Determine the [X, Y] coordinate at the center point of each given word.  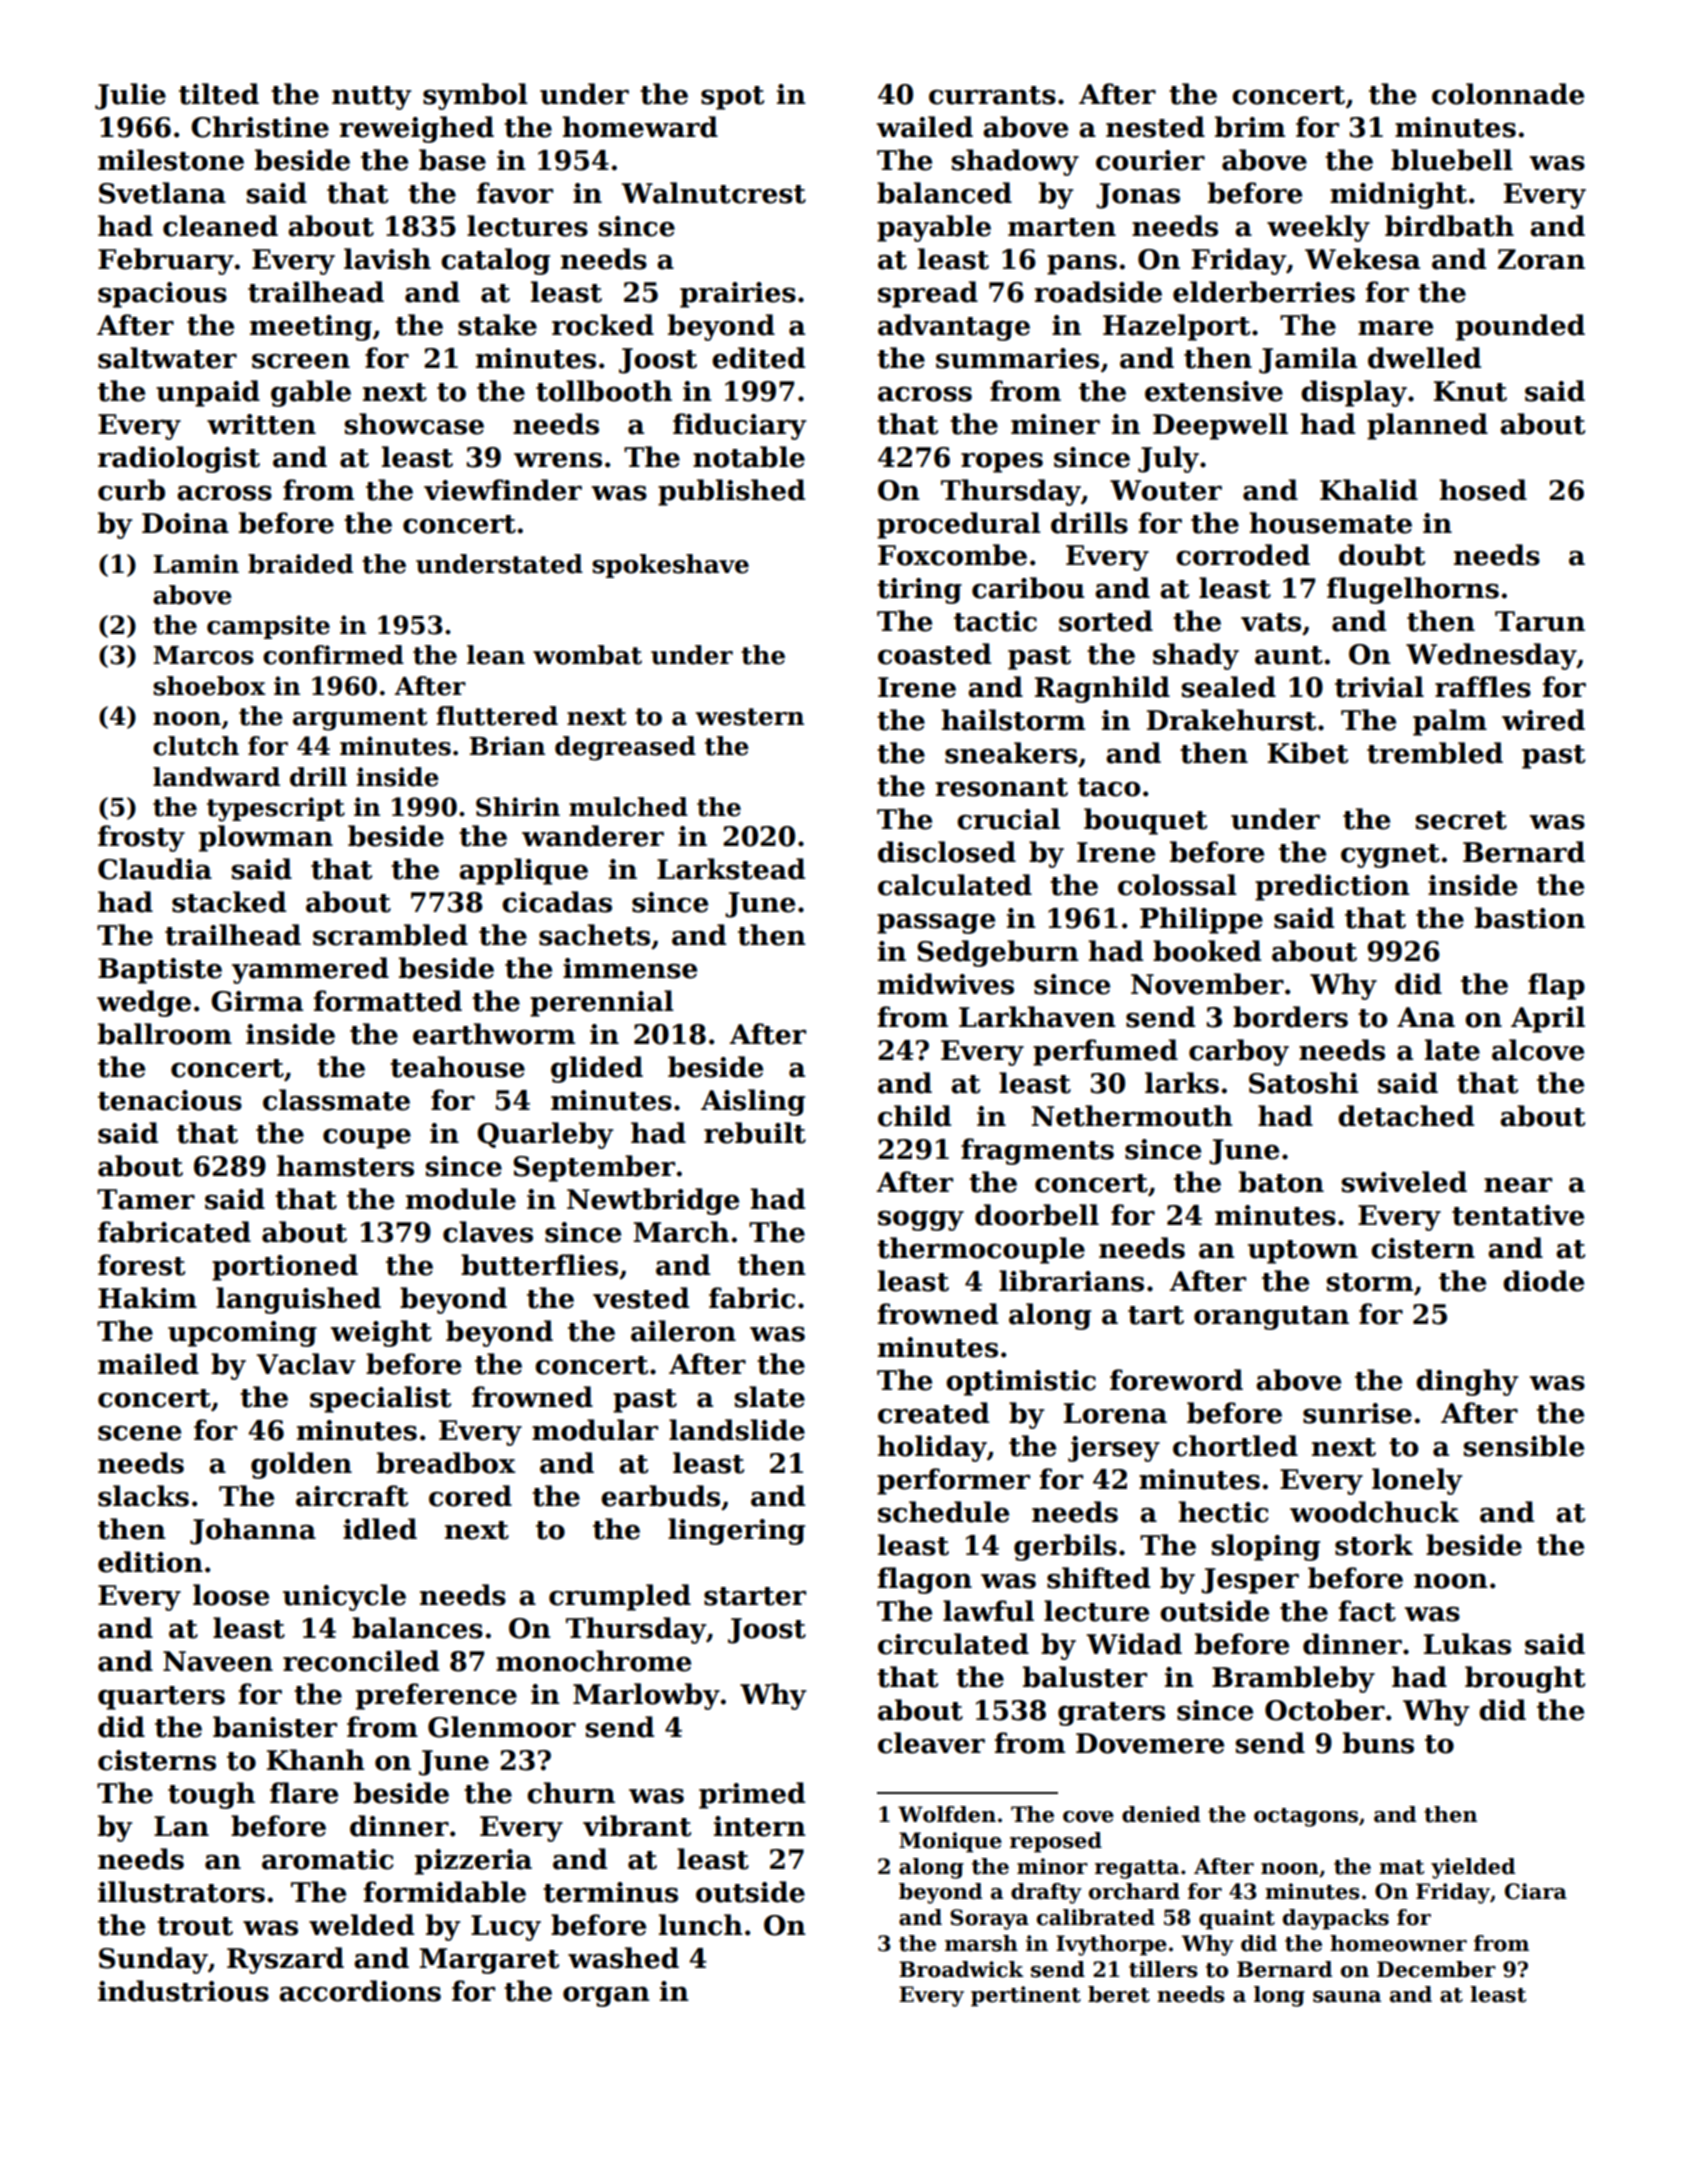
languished [298, 1300]
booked [1207, 951]
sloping [1266, 1547]
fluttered [497, 716]
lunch [701, 1925]
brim [1250, 127]
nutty [372, 98]
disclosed [947, 852]
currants [992, 95]
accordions [360, 1991]
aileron [683, 1331]
